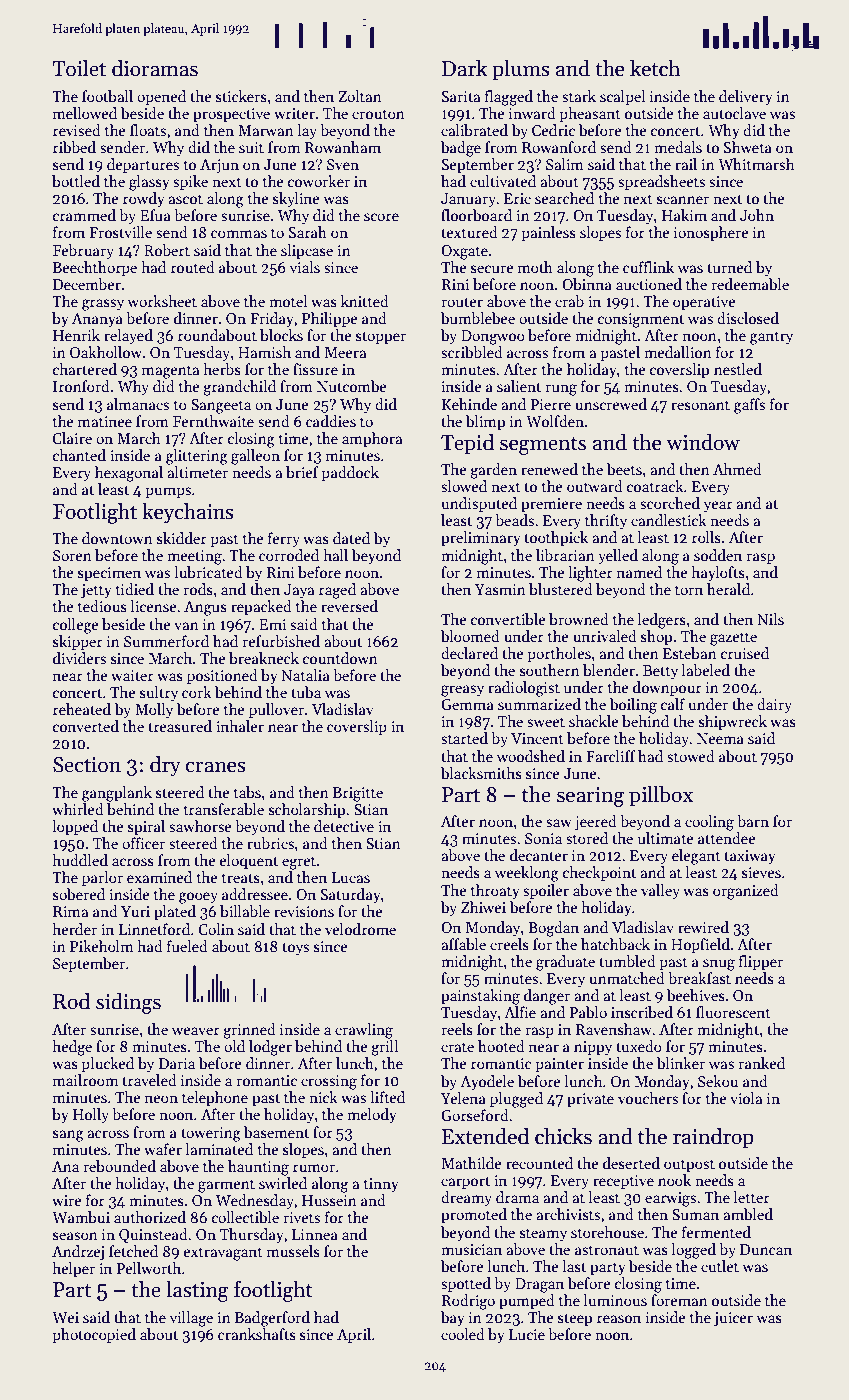  Describe the element at coordinates (553, 929) in the page. I see `Bogdan` at that location.
